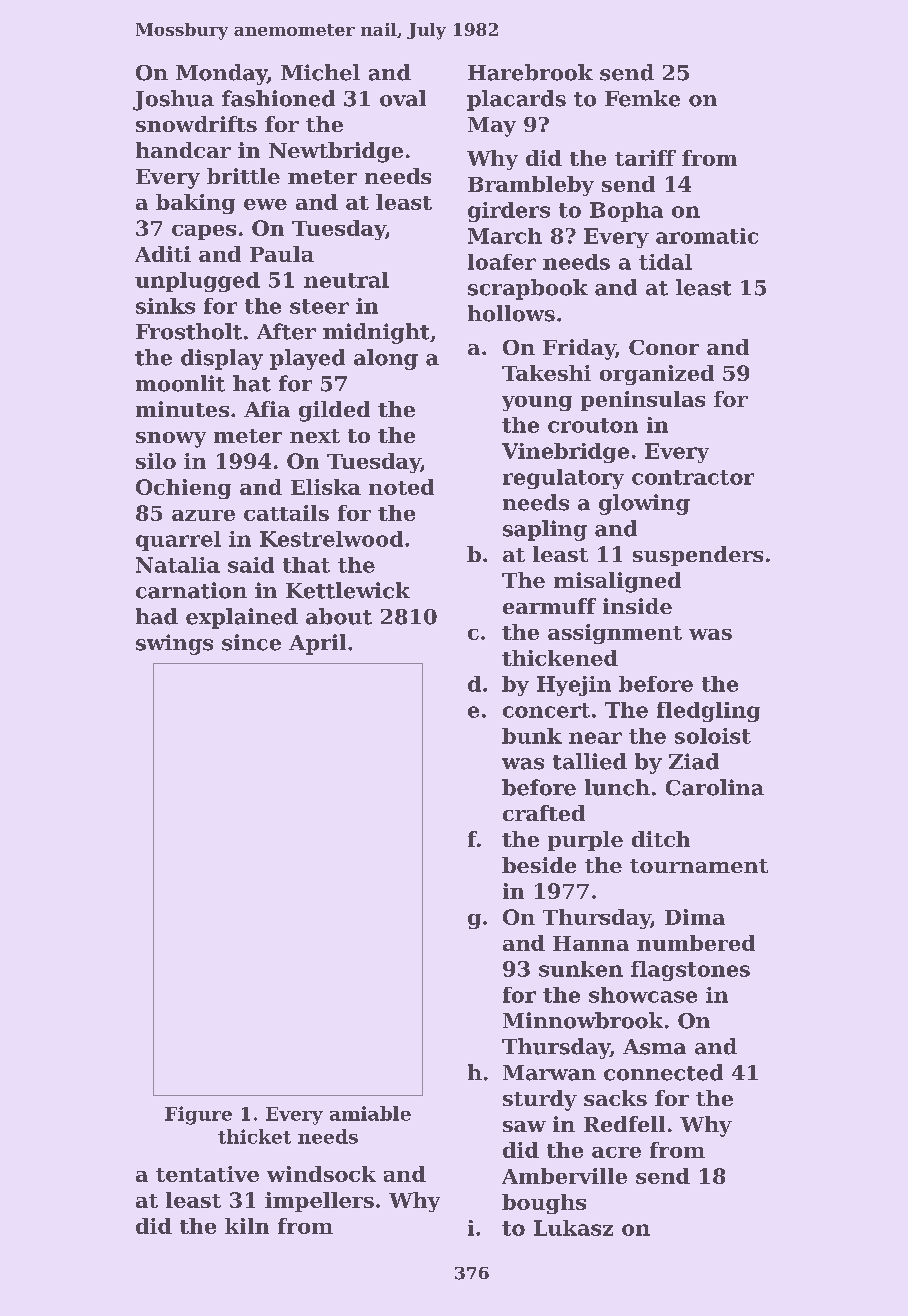 Image resolution: width=908 pixels, height=1316 pixels. I want to click on Natalia, so click(178, 565).
